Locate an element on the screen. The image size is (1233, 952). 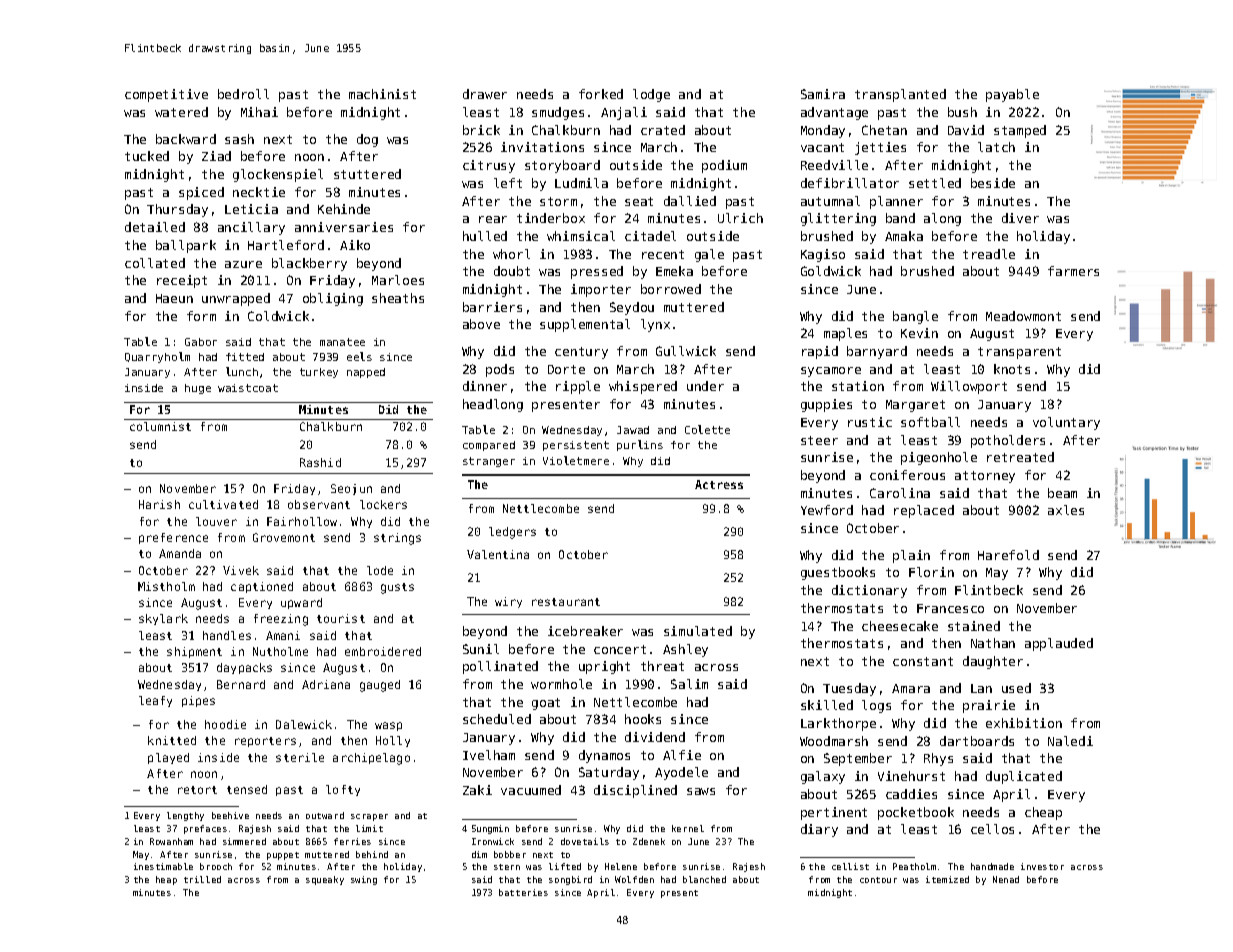
cellos is located at coordinates (992, 829).
